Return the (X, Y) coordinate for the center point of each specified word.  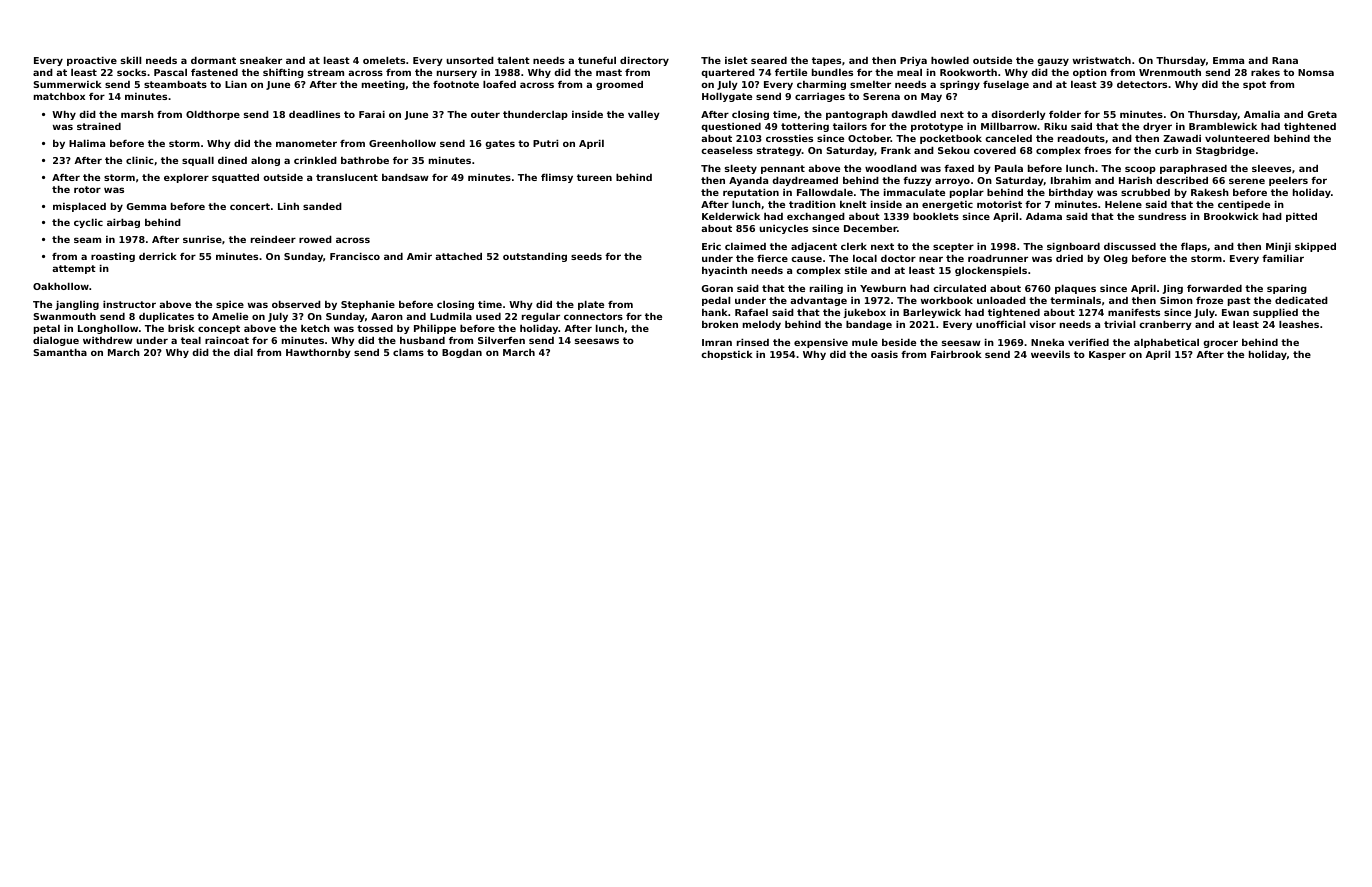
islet (736, 60)
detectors (1142, 84)
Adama (1044, 216)
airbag (123, 223)
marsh (137, 114)
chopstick (727, 355)
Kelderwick (731, 216)
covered (995, 150)
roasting (113, 257)
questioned (731, 127)
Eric (711, 246)
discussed (1130, 246)
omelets (384, 60)
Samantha (60, 352)
